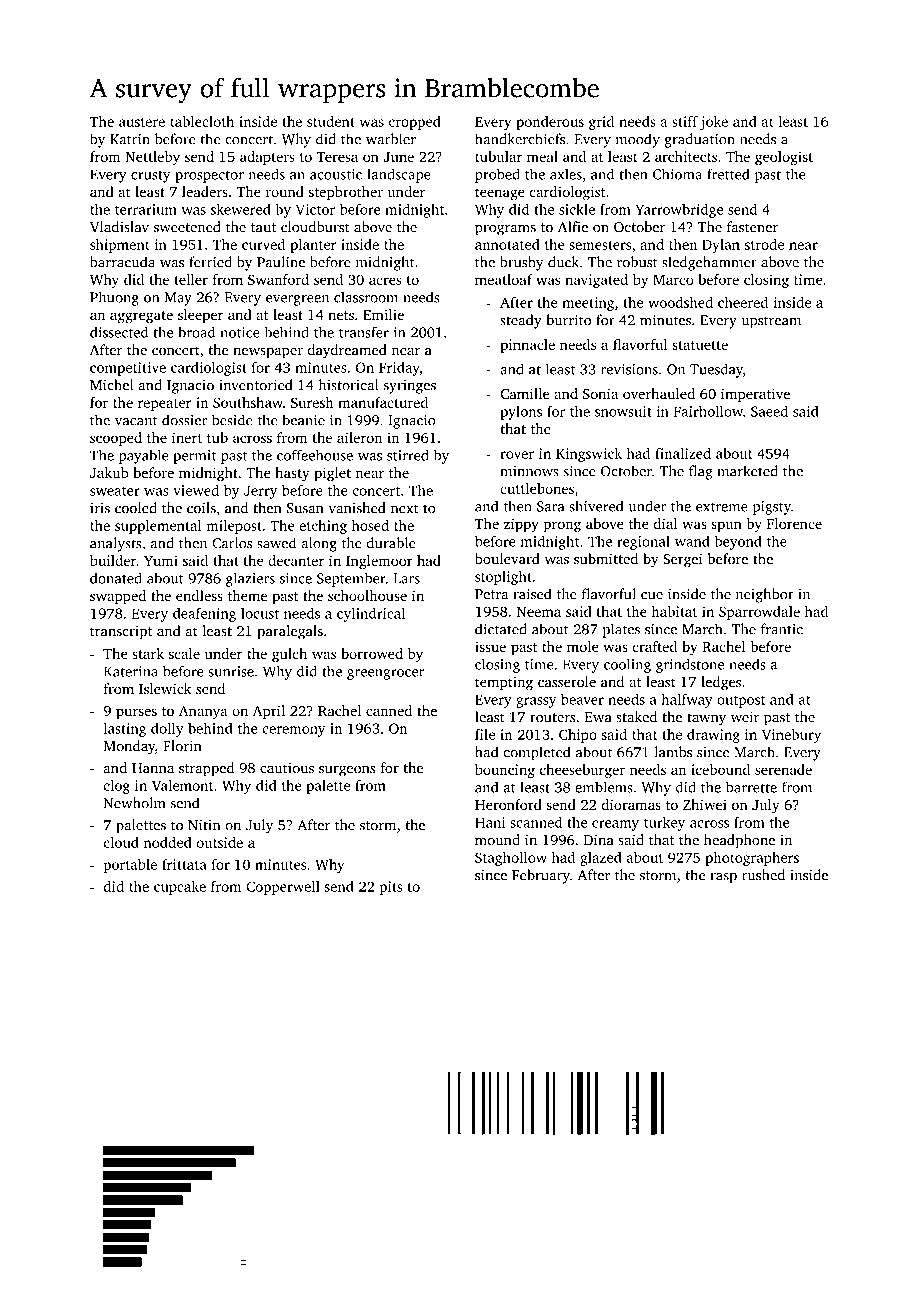 Image resolution: width=924 pixels, height=1308 pixels. What do you see at coordinates (631, 804) in the page?
I see `dioramas` at bounding box center [631, 804].
